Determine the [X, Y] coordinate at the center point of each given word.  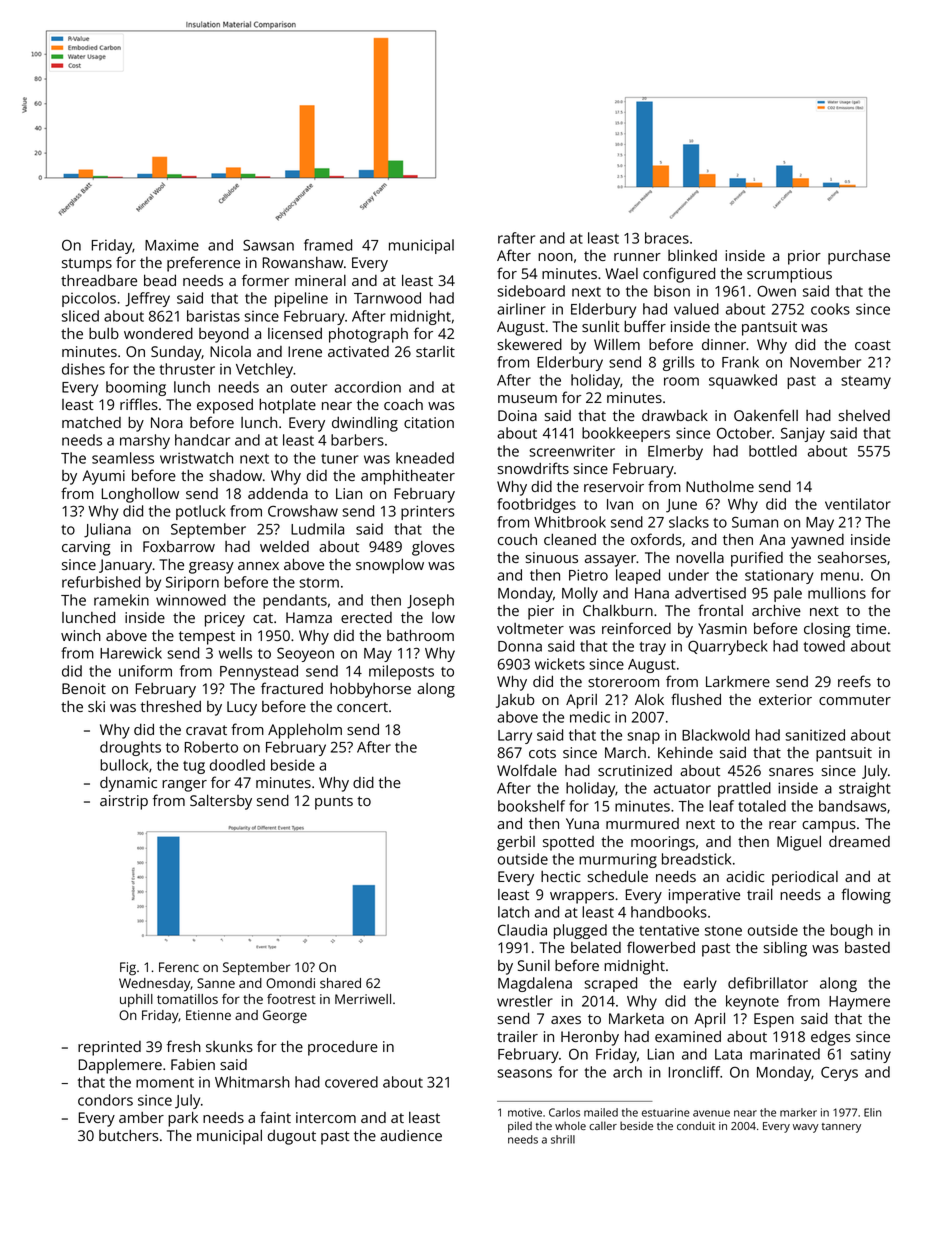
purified [757, 559]
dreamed [859, 841]
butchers [129, 1135]
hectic [561, 876]
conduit [696, 1125]
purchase [859, 257]
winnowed [191, 600]
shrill [563, 1139]
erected [366, 617]
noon [555, 257]
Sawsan [268, 245]
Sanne [216, 983]
